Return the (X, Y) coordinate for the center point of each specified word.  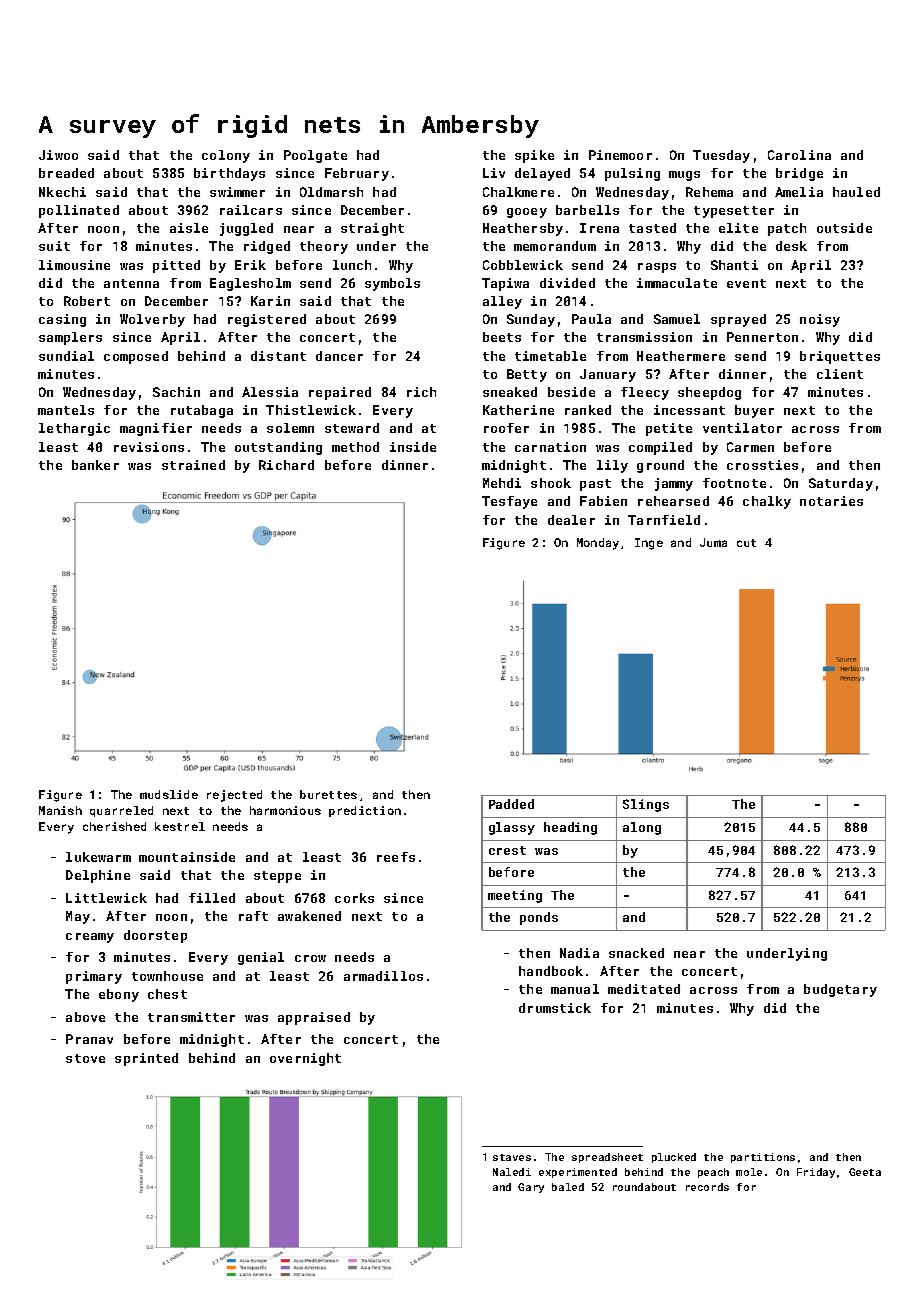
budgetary (840, 990)
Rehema (709, 192)
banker (95, 465)
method (355, 447)
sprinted (146, 1059)
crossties (762, 465)
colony (226, 156)
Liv (494, 173)
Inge (649, 544)
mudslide (169, 794)
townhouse (167, 976)
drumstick (555, 1008)
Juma (713, 542)
